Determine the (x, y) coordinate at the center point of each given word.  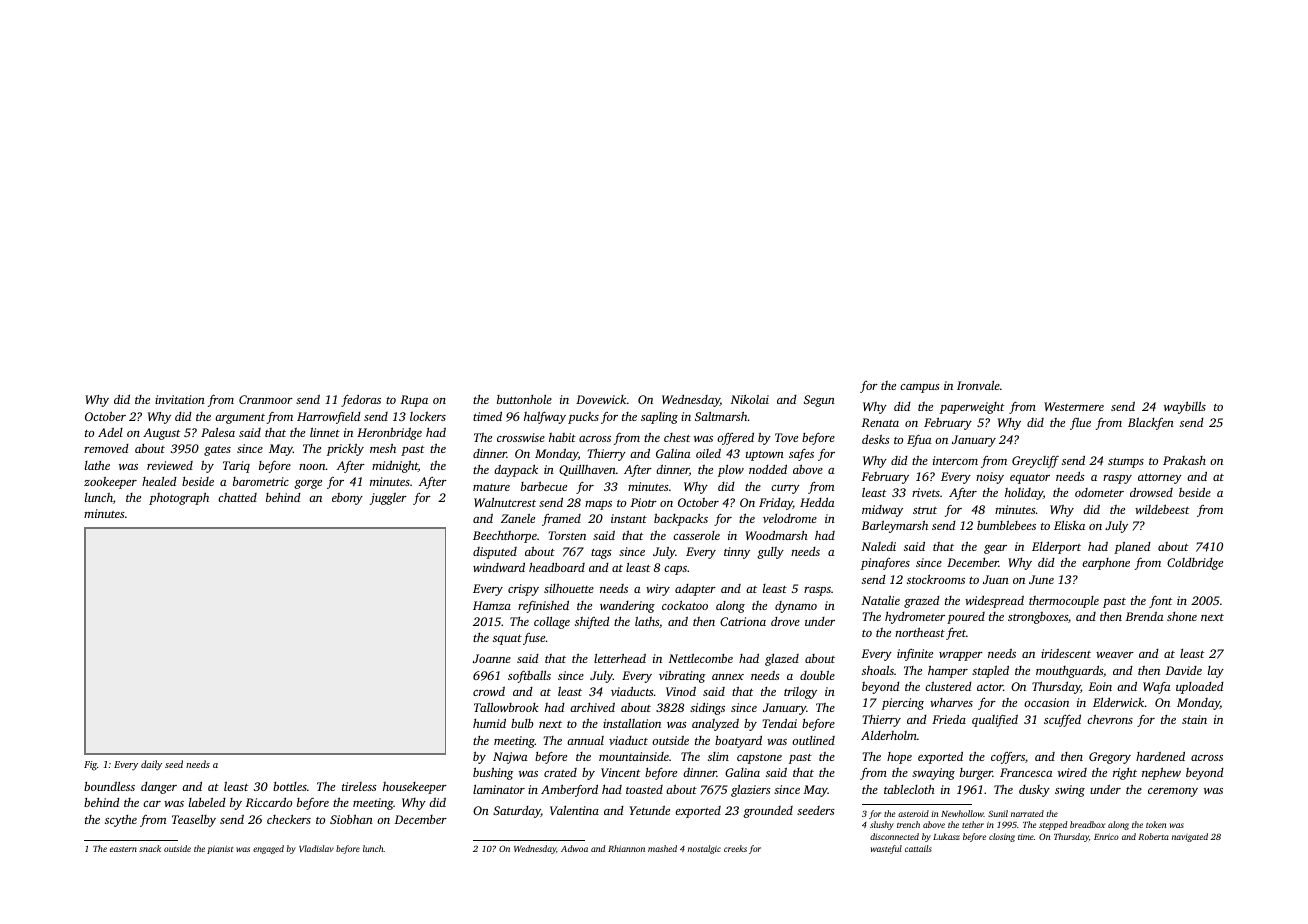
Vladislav (316, 848)
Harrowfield (329, 418)
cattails (918, 848)
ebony (347, 499)
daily (151, 765)
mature (491, 487)
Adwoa (574, 848)
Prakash (1184, 460)
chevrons (1110, 719)
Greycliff (1035, 461)
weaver (1115, 655)
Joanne (492, 658)
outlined (813, 740)
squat (507, 640)
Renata (880, 422)
